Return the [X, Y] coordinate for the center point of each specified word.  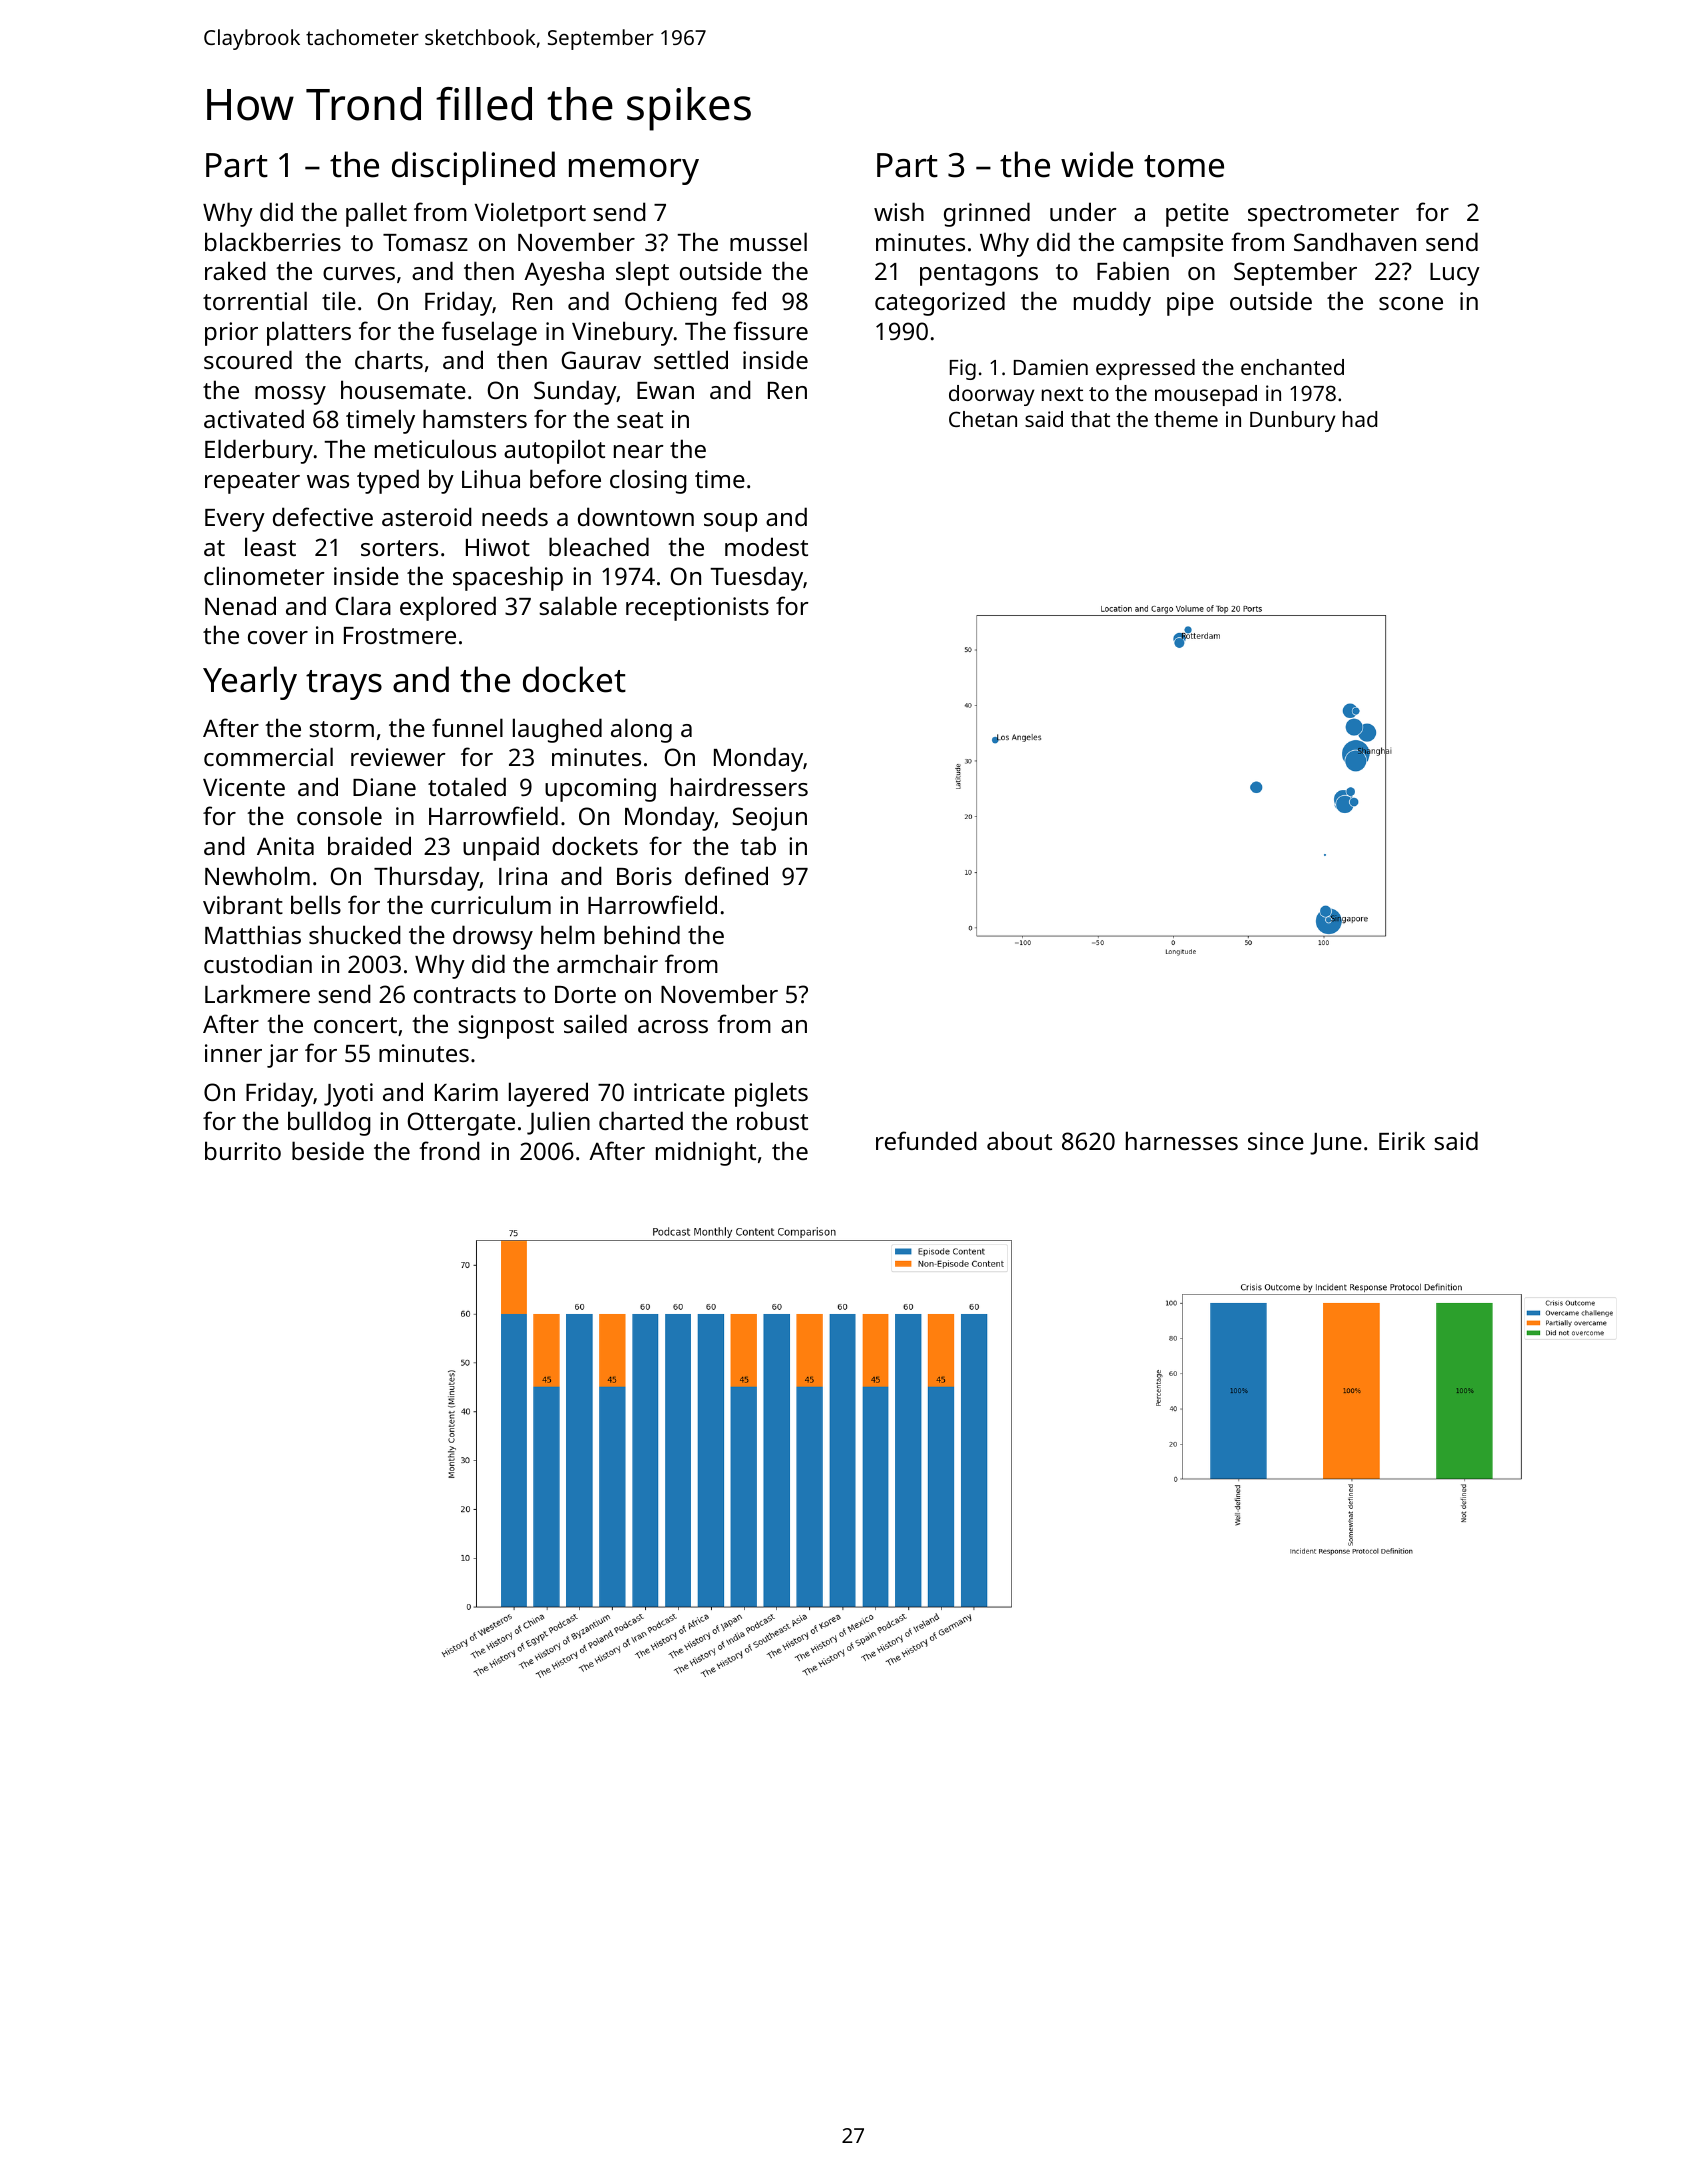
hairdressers [739, 786]
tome [1184, 166]
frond [449, 1150]
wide [1097, 164]
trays [344, 685]
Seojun [769, 819]
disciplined [473, 168]
